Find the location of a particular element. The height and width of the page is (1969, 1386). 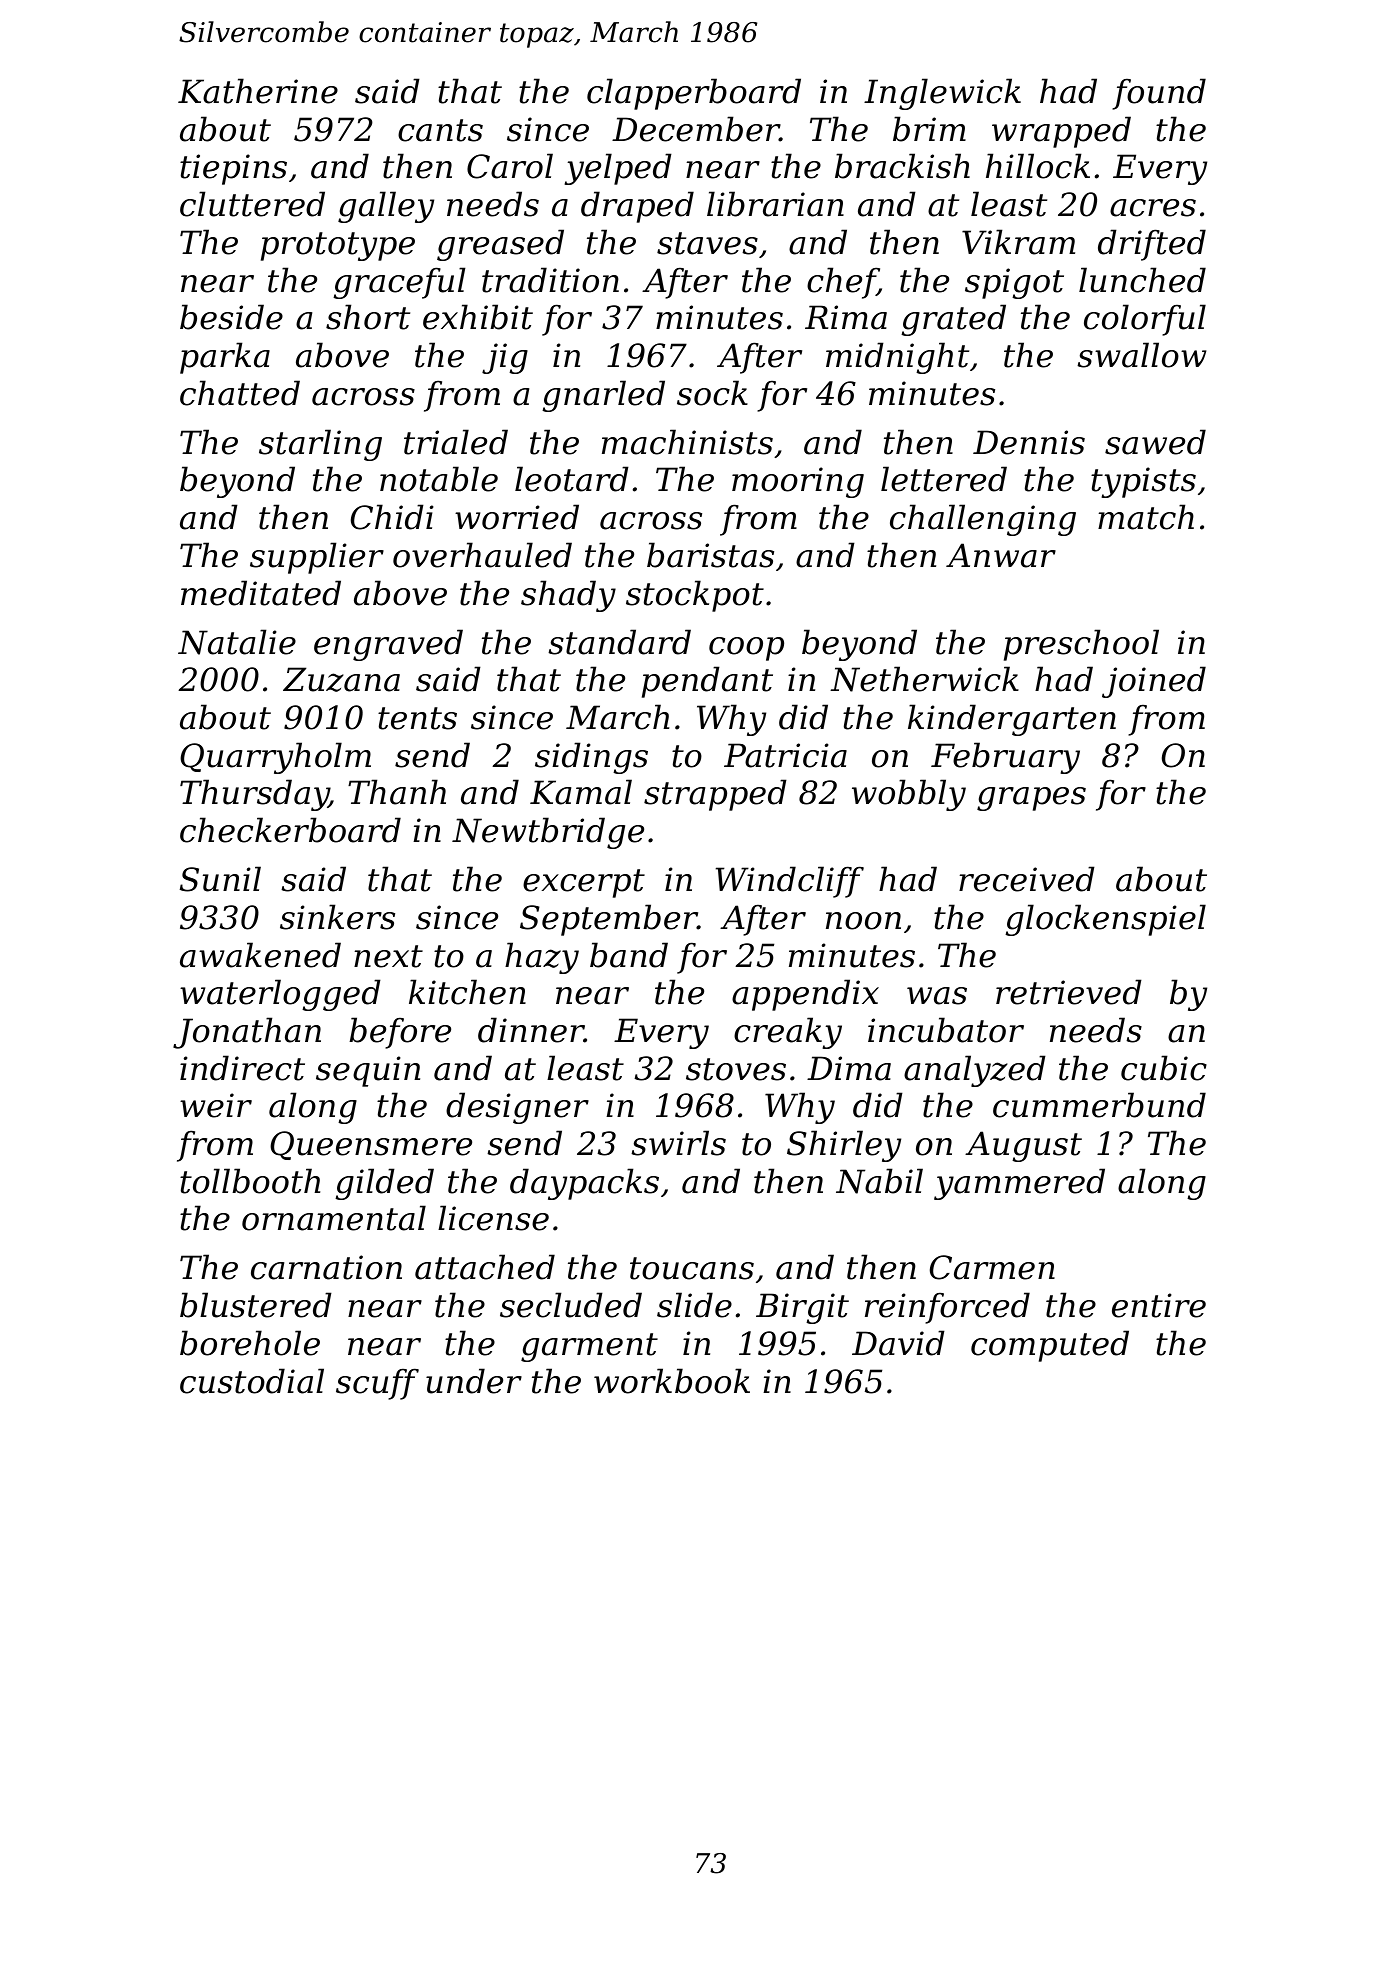

Queensmere is located at coordinates (371, 1145).
